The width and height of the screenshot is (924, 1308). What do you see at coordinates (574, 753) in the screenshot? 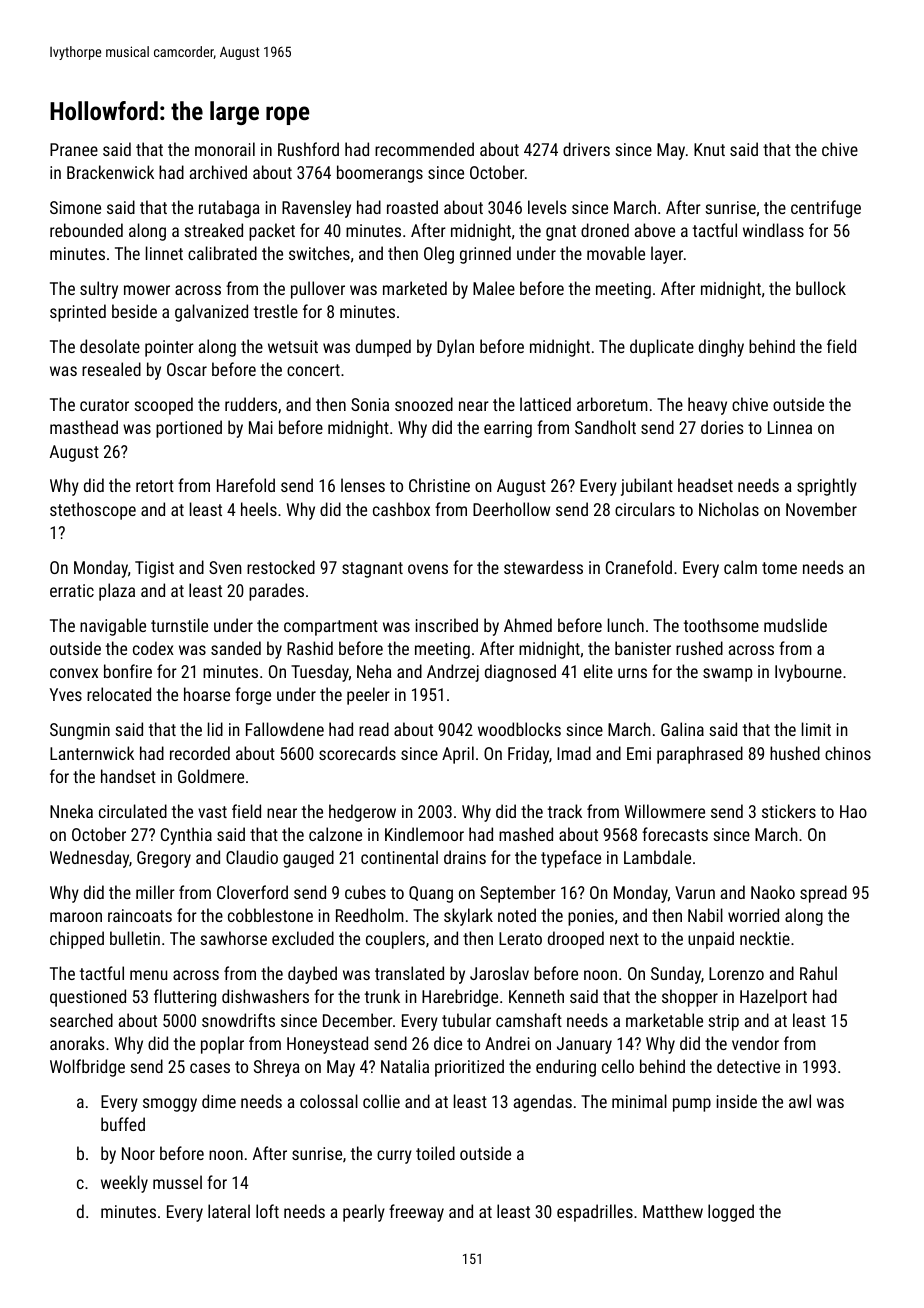
I see `Imad` at bounding box center [574, 753].
